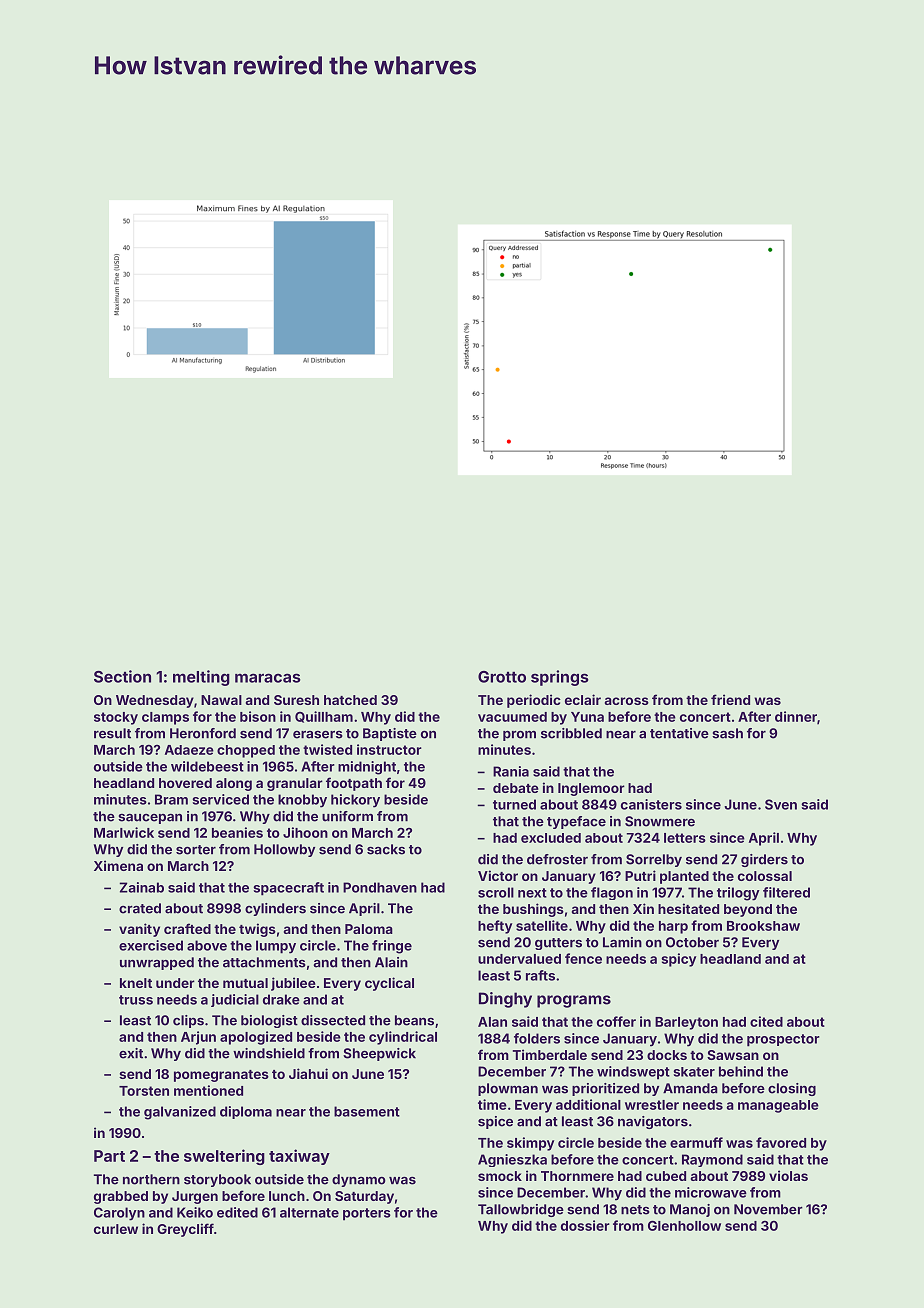 The width and height of the image is (924, 1308). I want to click on manageable, so click(778, 1106).
